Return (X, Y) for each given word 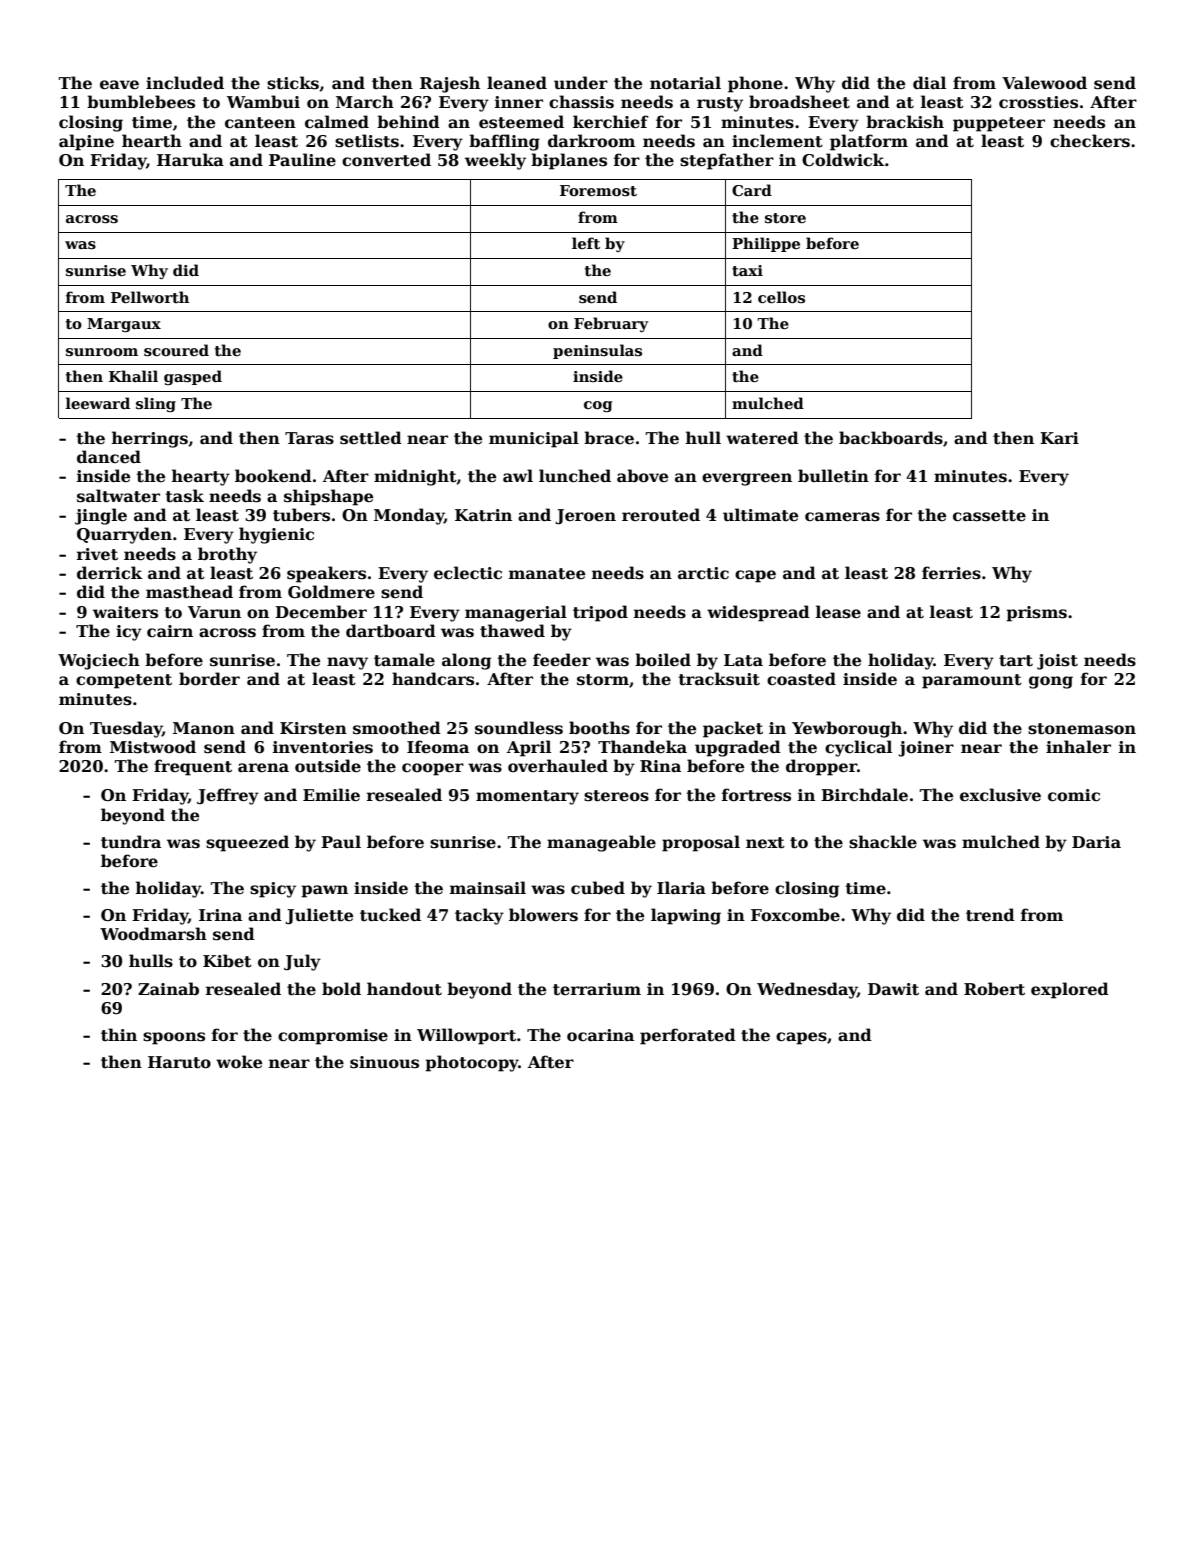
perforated (688, 1036)
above (642, 476)
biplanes (569, 161)
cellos (781, 297)
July (302, 962)
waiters (125, 612)
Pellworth (150, 297)
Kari (1059, 438)
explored (1070, 990)
